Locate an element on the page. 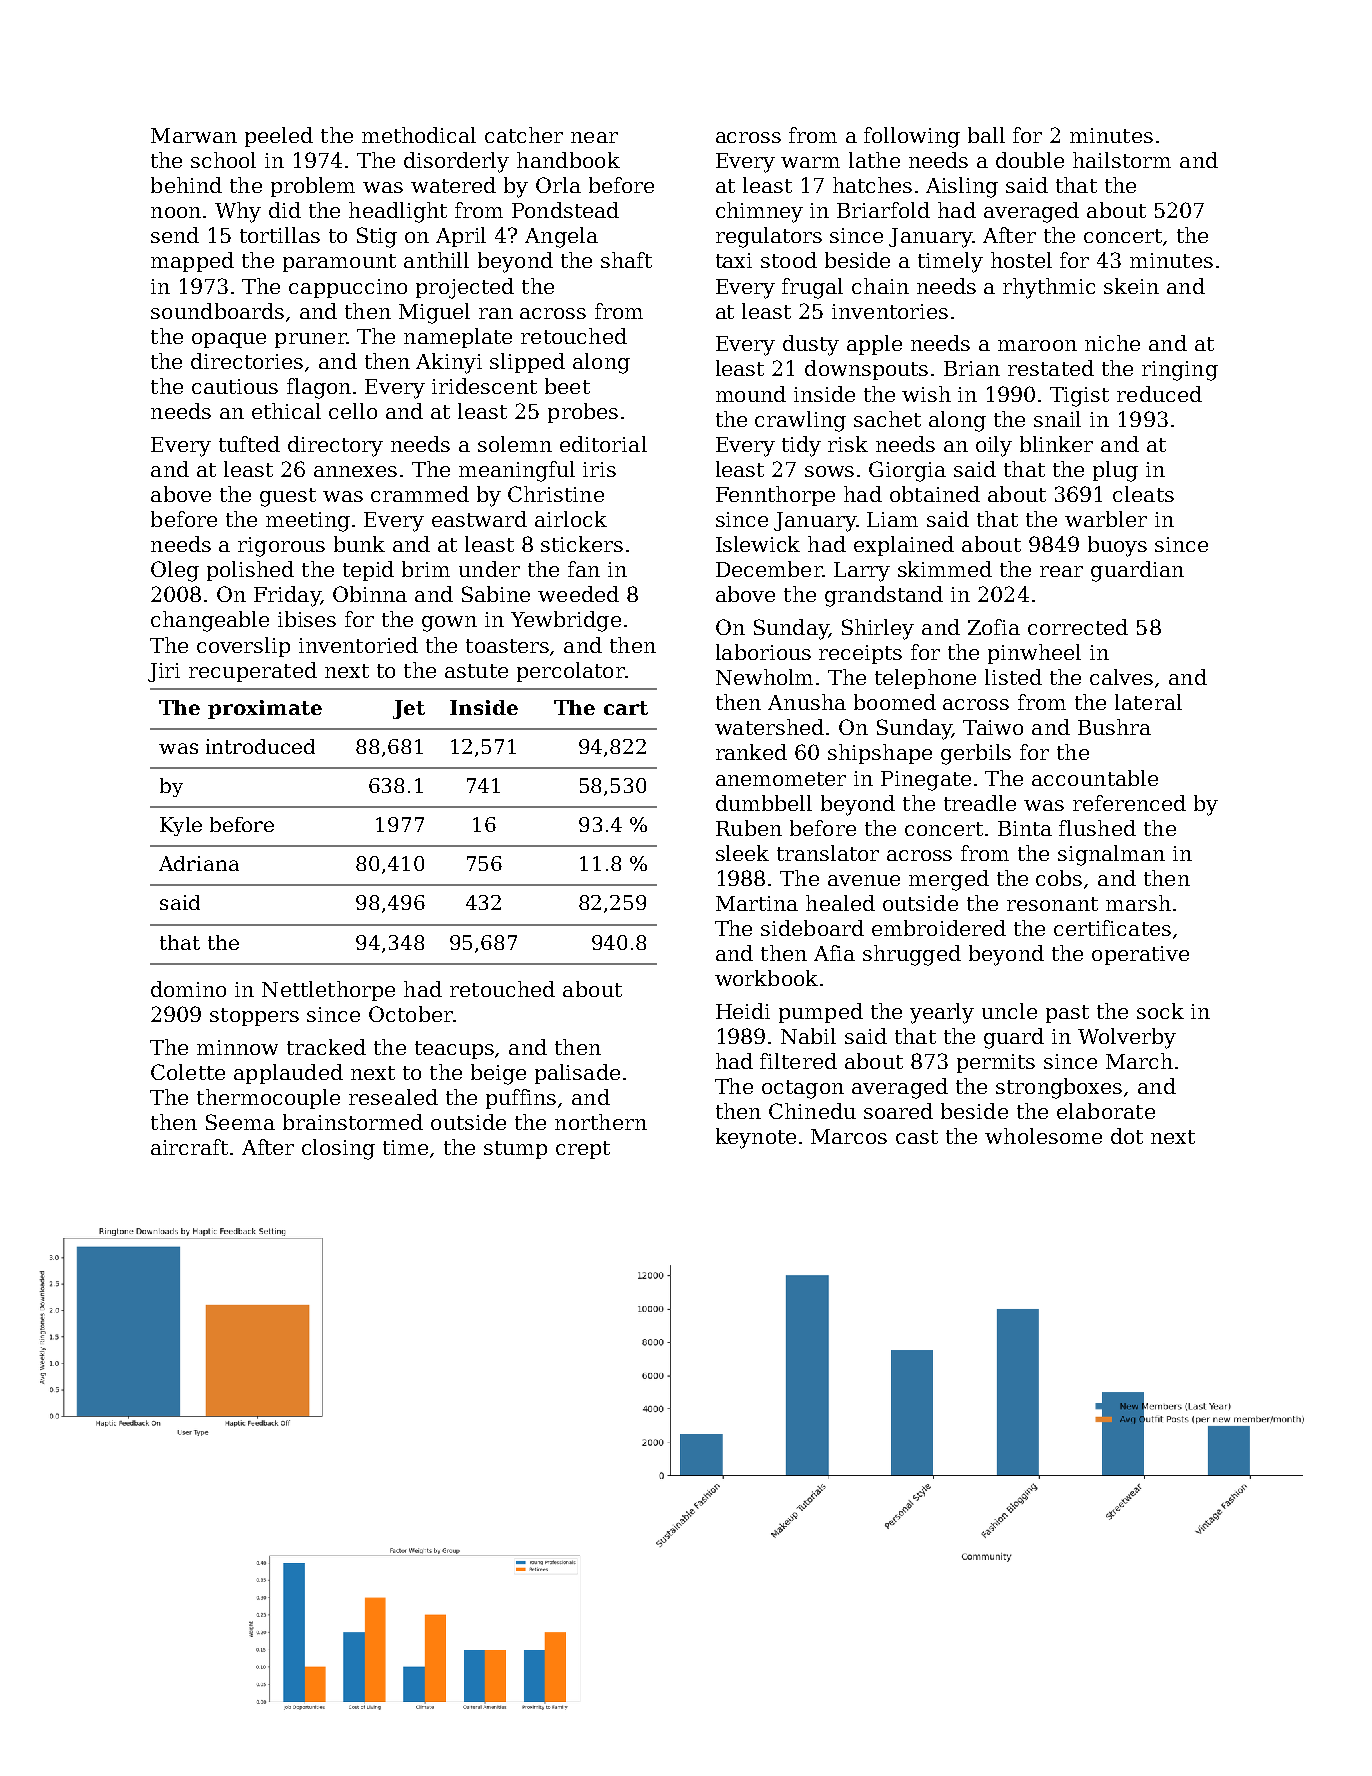 The width and height of the image is (1372, 1776). keynote is located at coordinates (756, 1138).
